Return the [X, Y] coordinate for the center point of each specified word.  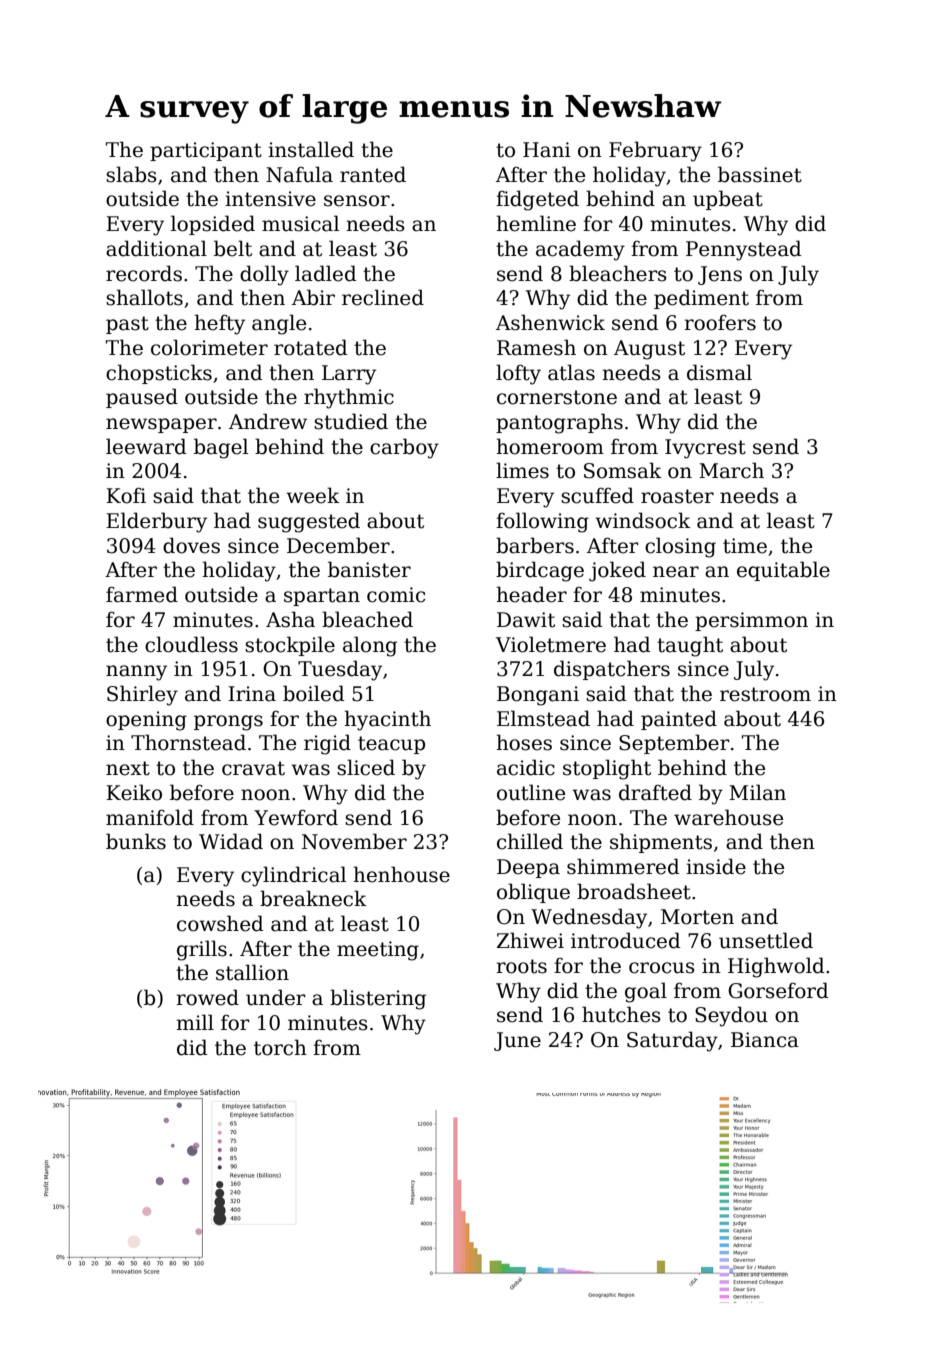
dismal [719, 372]
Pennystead [744, 250]
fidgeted [537, 200]
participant [206, 151]
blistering [378, 999]
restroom [765, 694]
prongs [228, 723]
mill [195, 1022]
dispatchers [612, 670]
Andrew [268, 421]
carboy [404, 448]
